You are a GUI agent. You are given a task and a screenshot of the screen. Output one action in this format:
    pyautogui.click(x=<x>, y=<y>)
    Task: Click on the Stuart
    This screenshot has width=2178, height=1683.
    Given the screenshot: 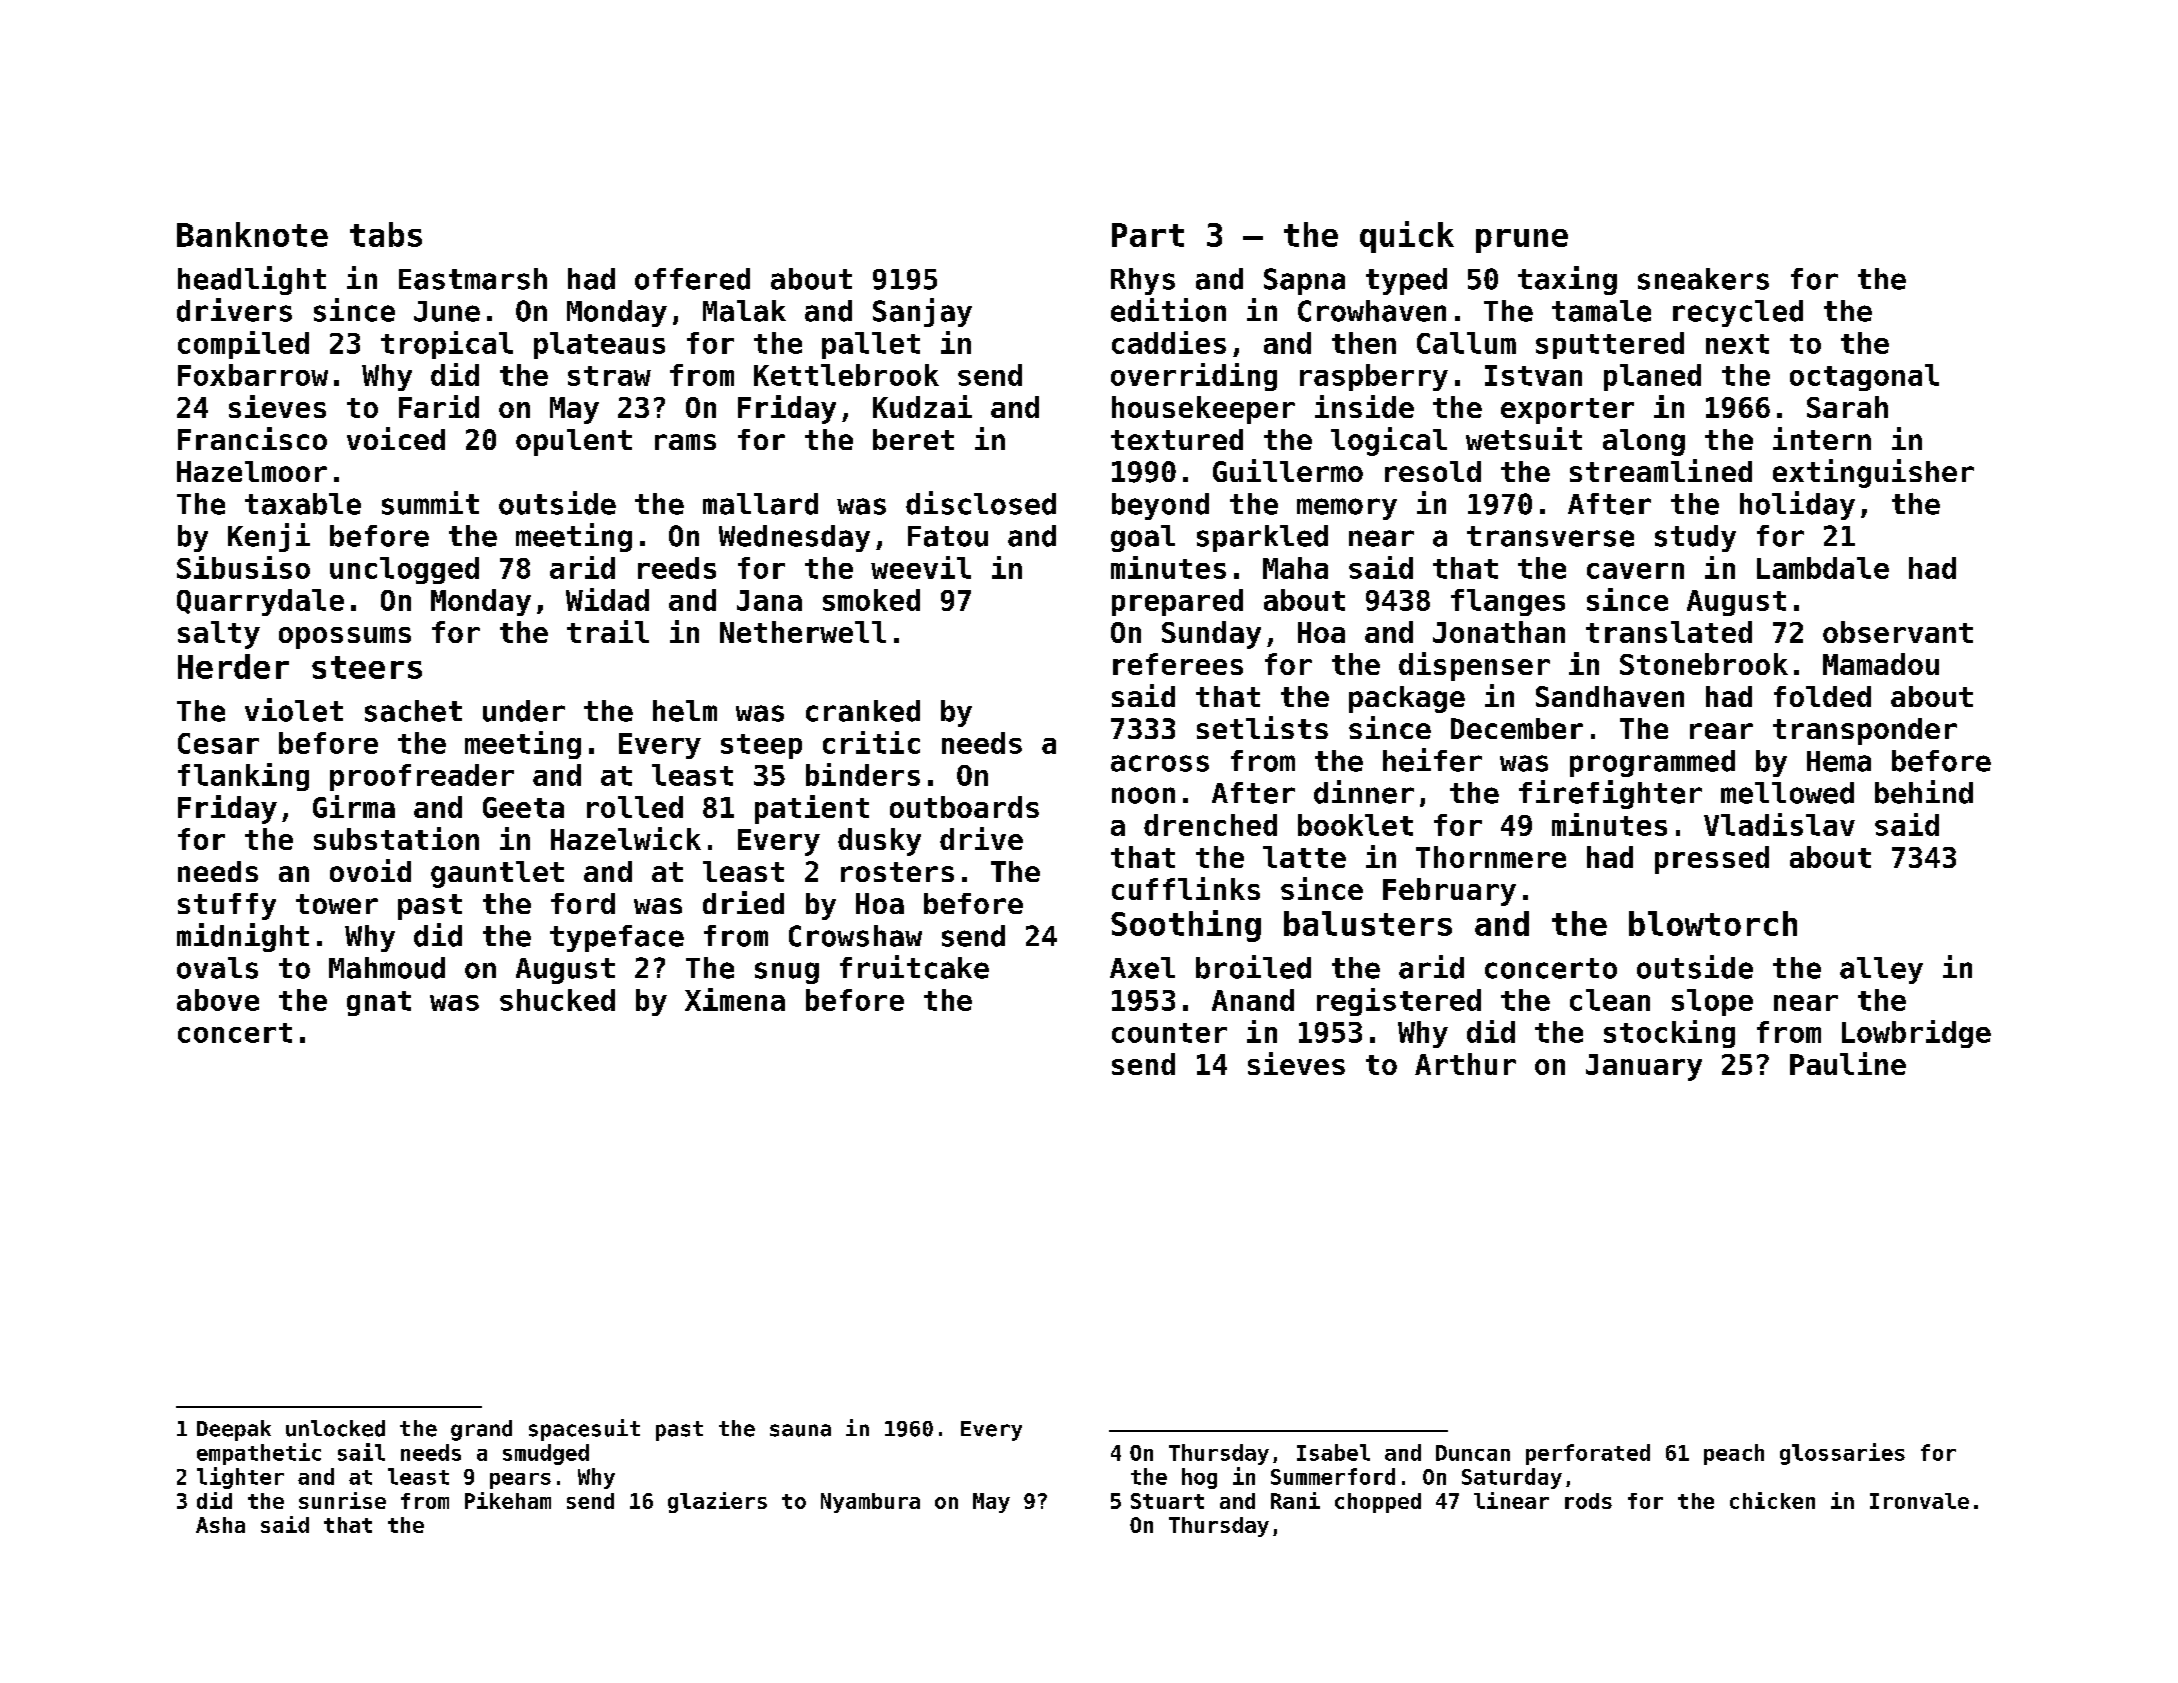 What is the action you would take?
    pyautogui.click(x=1167, y=1501)
